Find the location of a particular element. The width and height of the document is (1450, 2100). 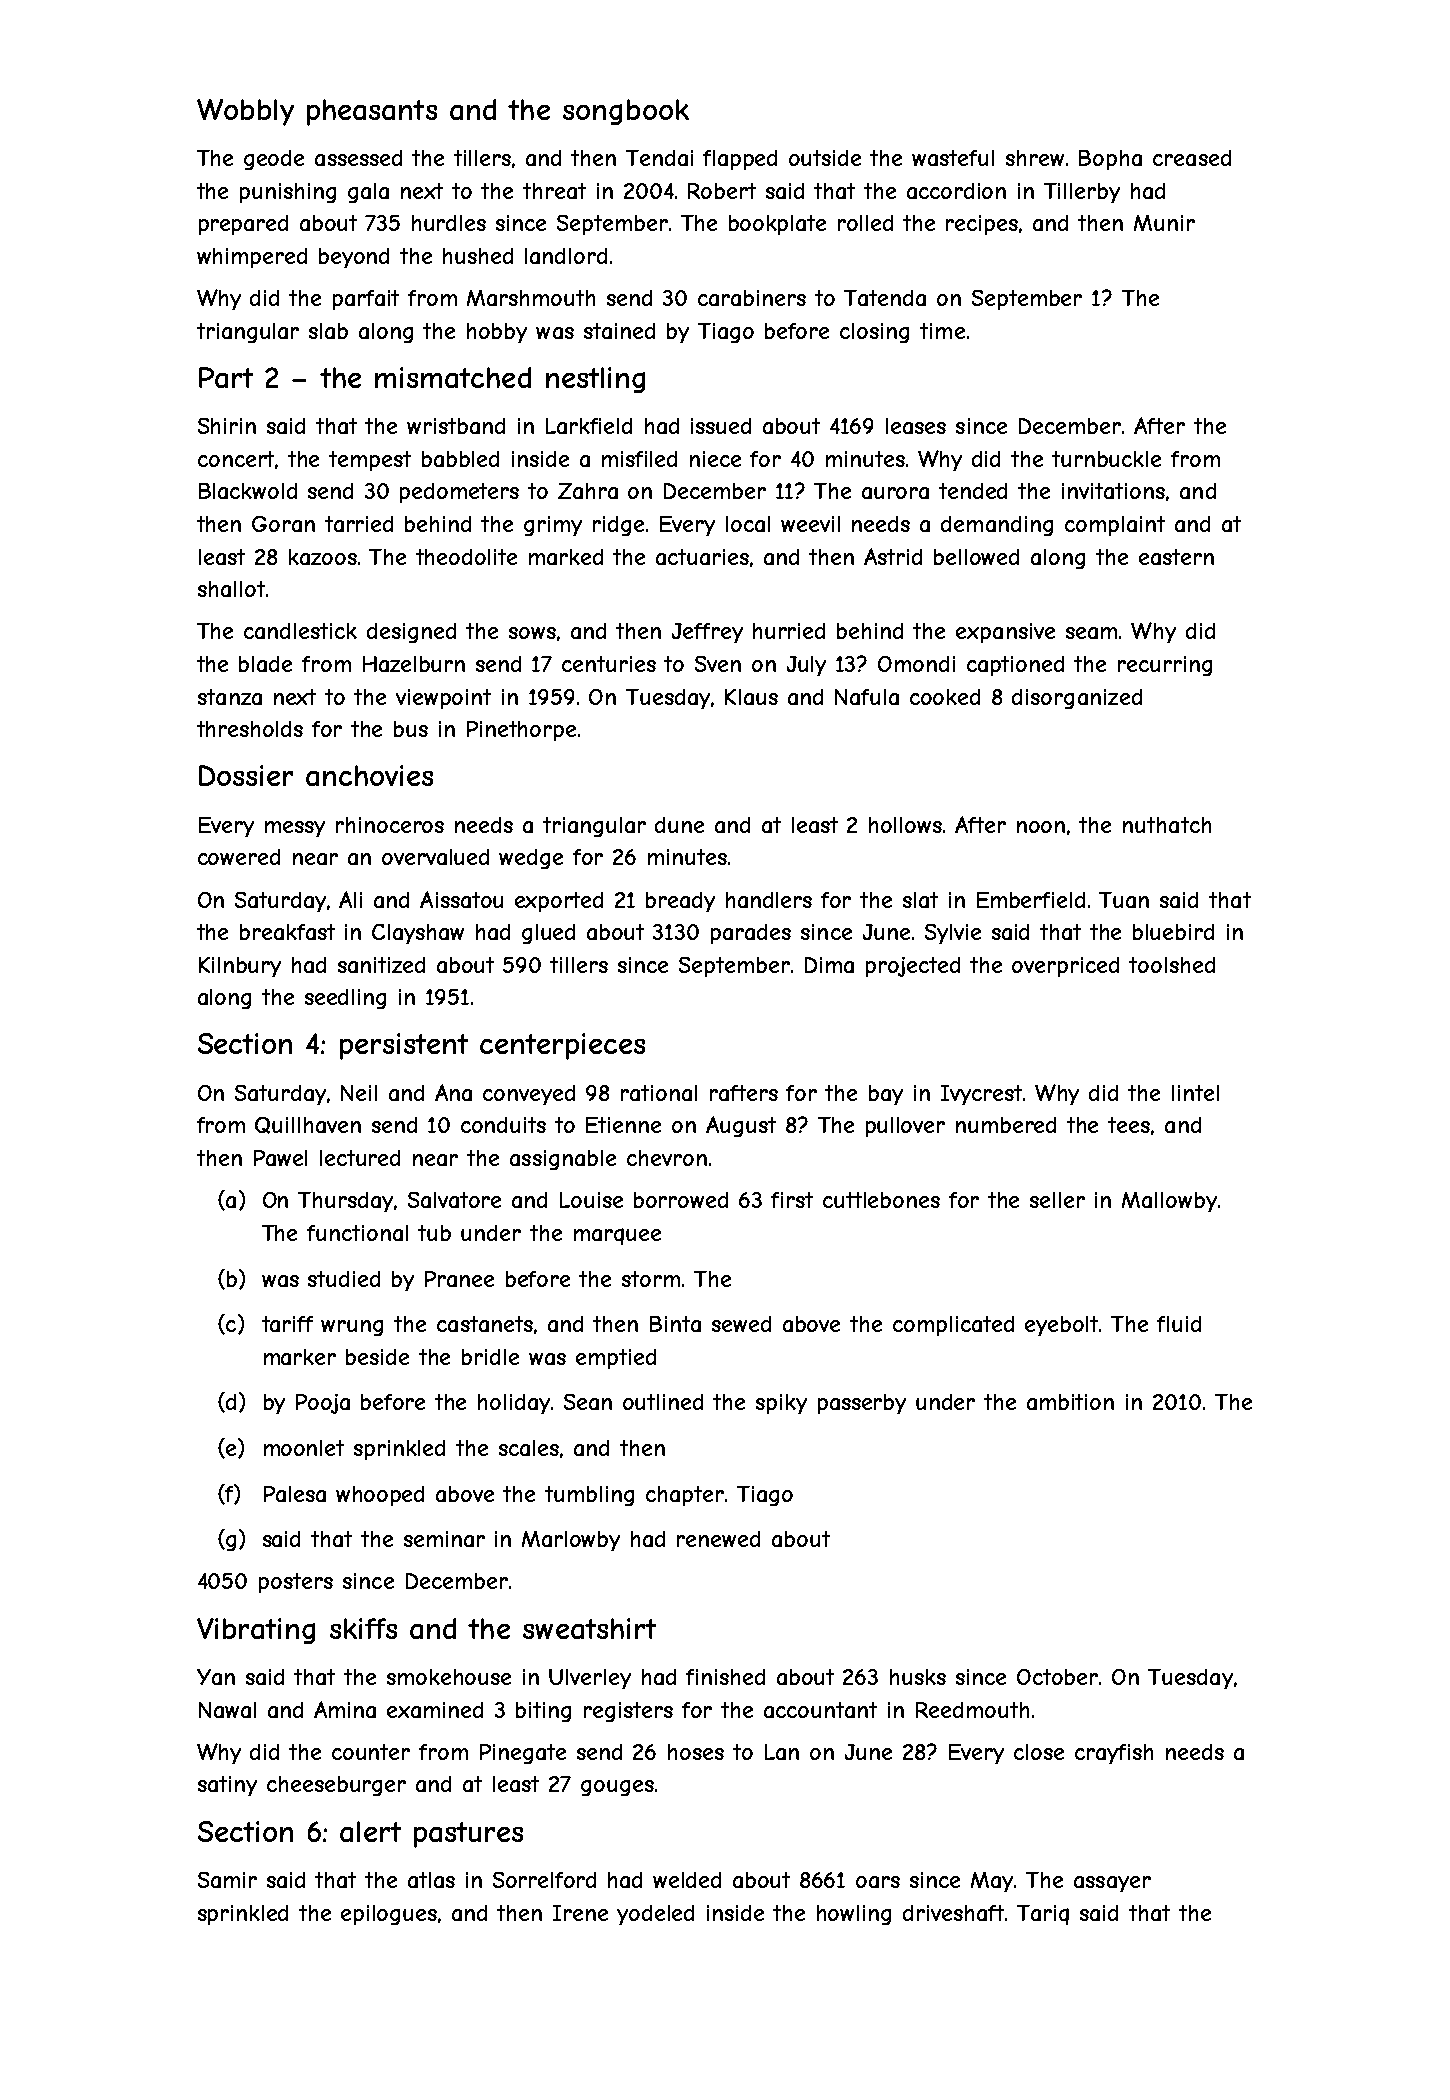

Wobbly is located at coordinates (245, 112).
